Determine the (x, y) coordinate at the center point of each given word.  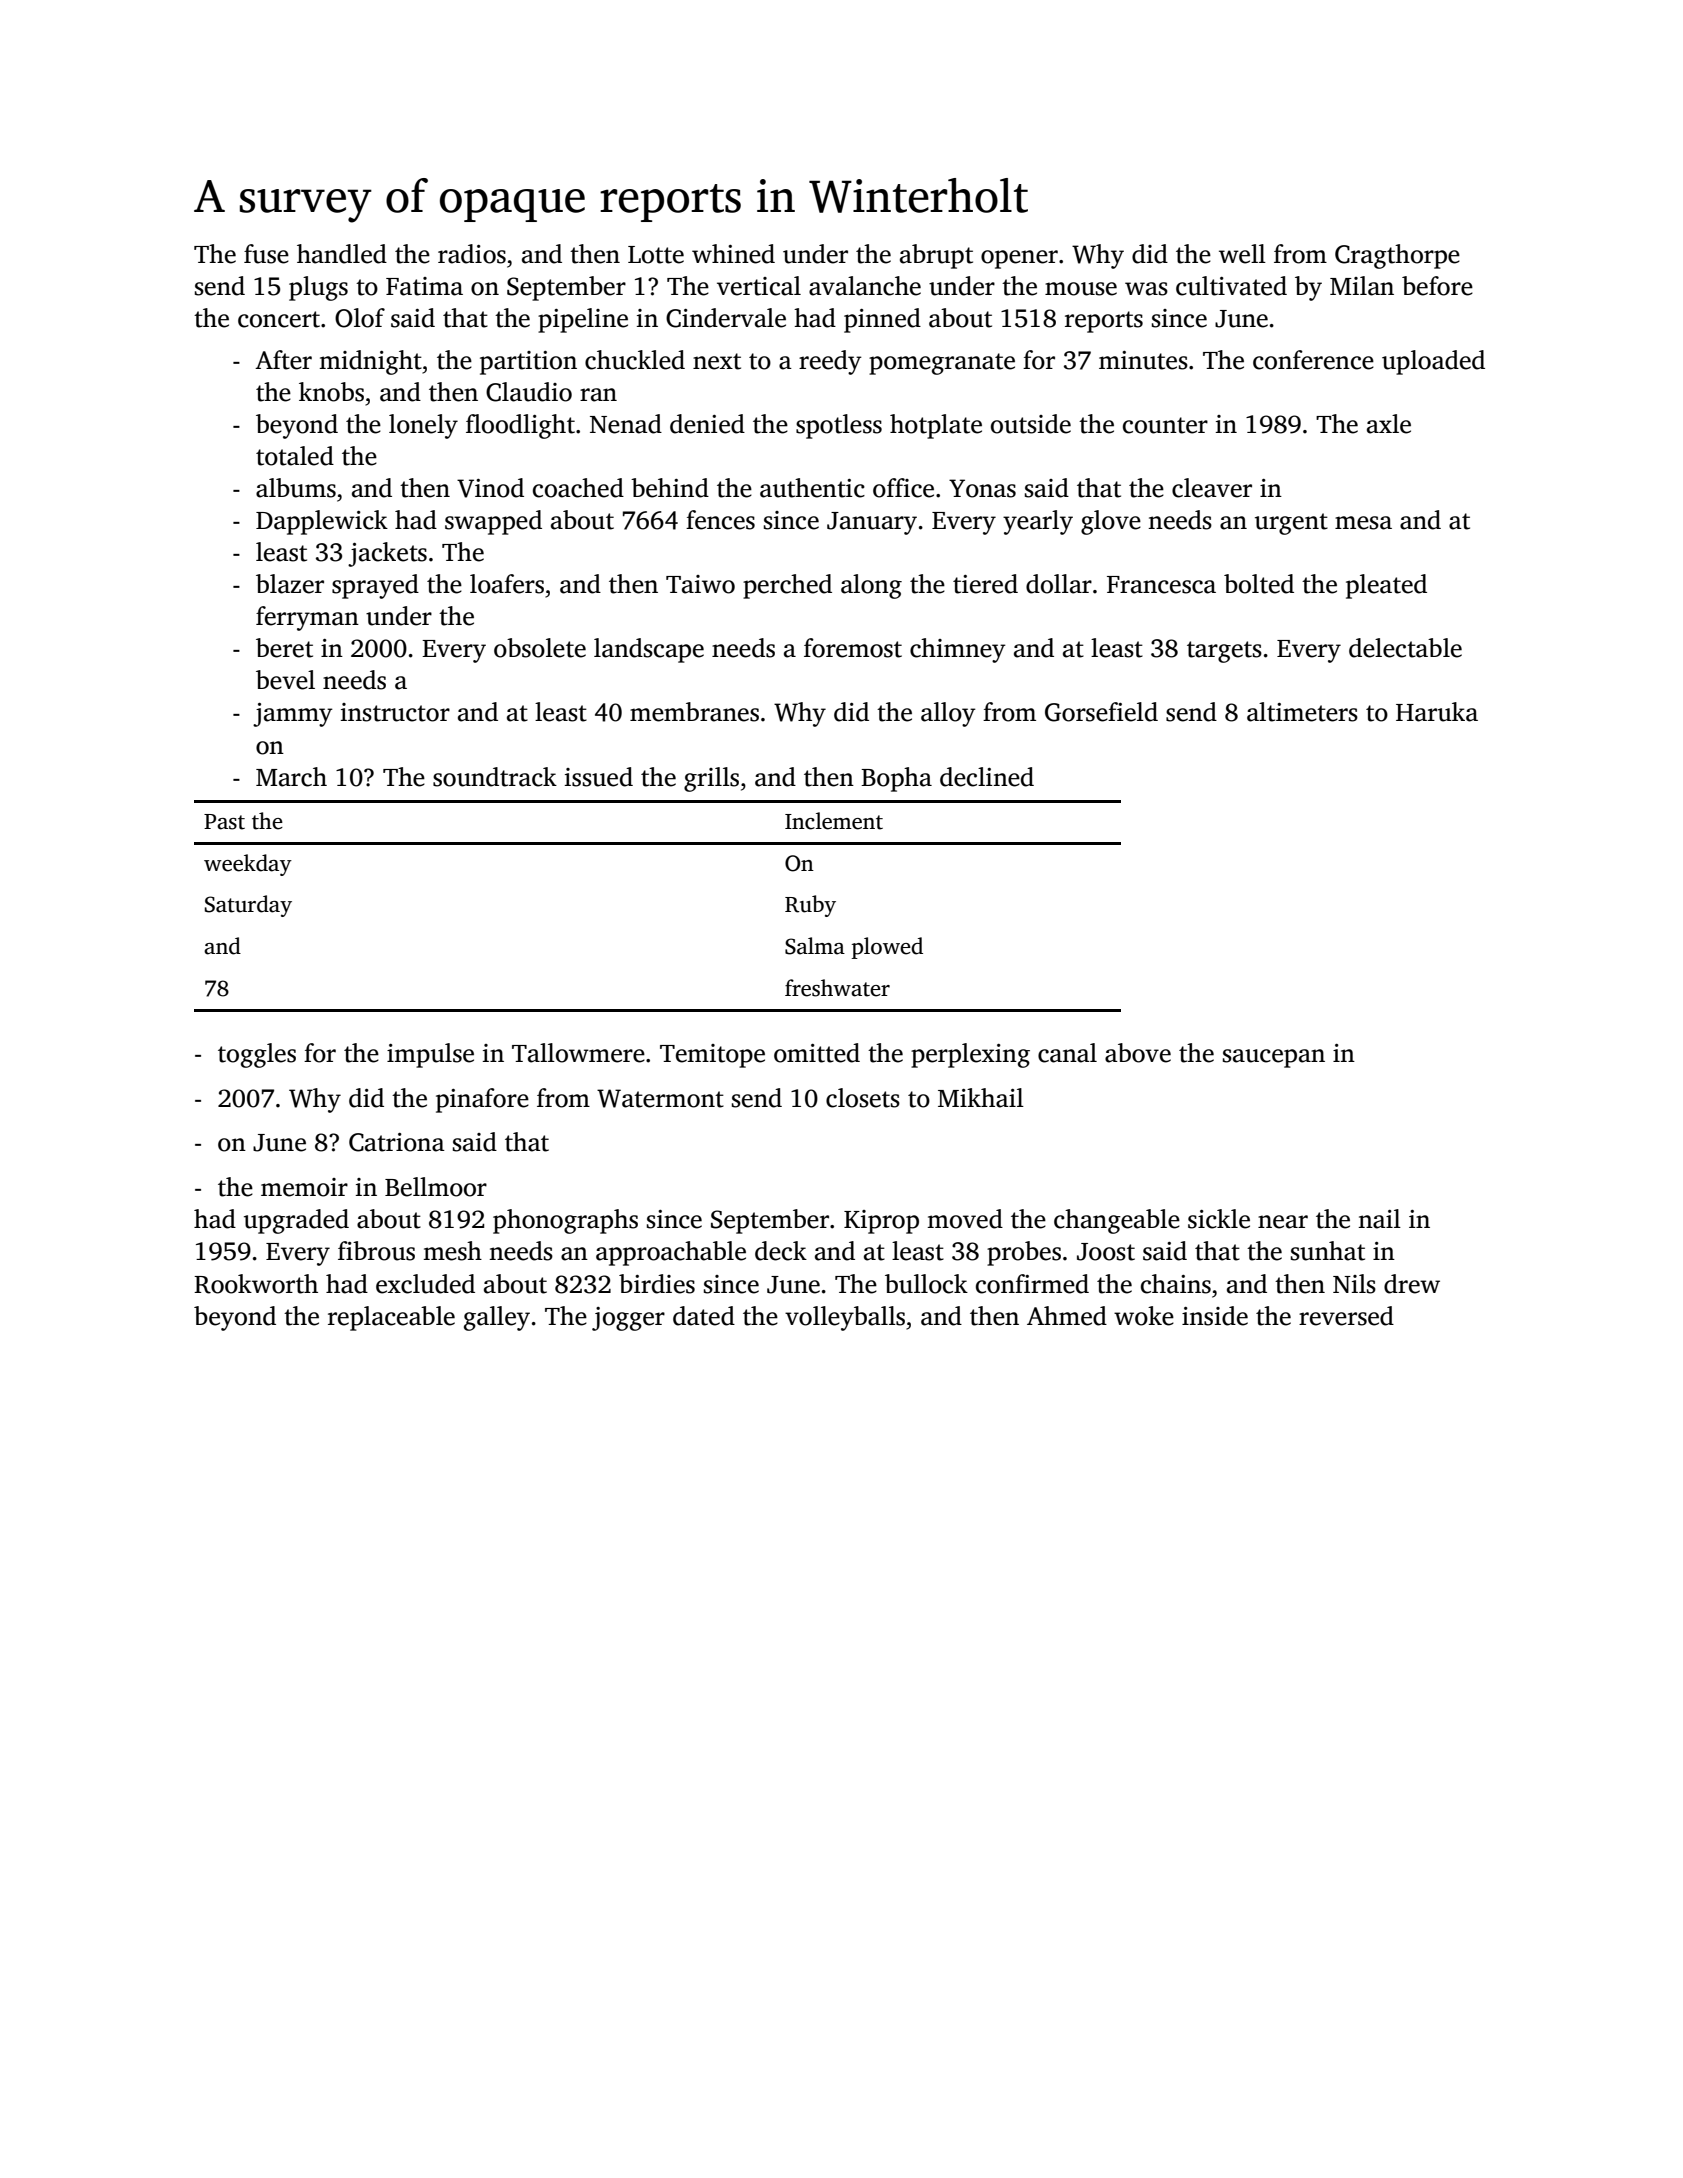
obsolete (540, 648)
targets (1224, 652)
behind (670, 488)
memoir (304, 1187)
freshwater (837, 988)
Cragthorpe (1397, 256)
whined (733, 254)
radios (472, 254)
